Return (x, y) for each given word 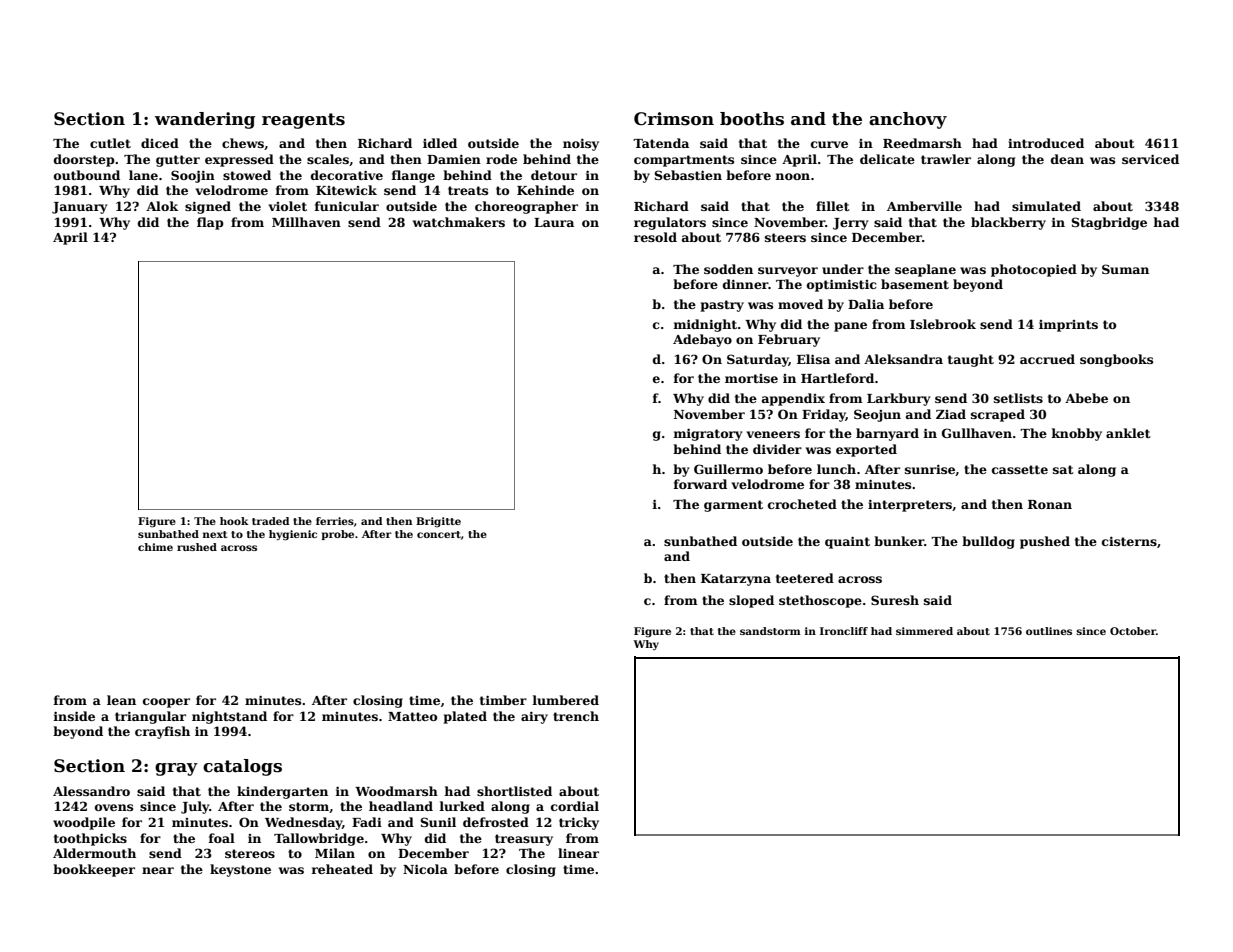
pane (850, 327)
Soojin (193, 176)
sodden (728, 269)
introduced (1046, 143)
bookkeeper (94, 870)
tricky (579, 823)
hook (234, 521)
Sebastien (688, 175)
